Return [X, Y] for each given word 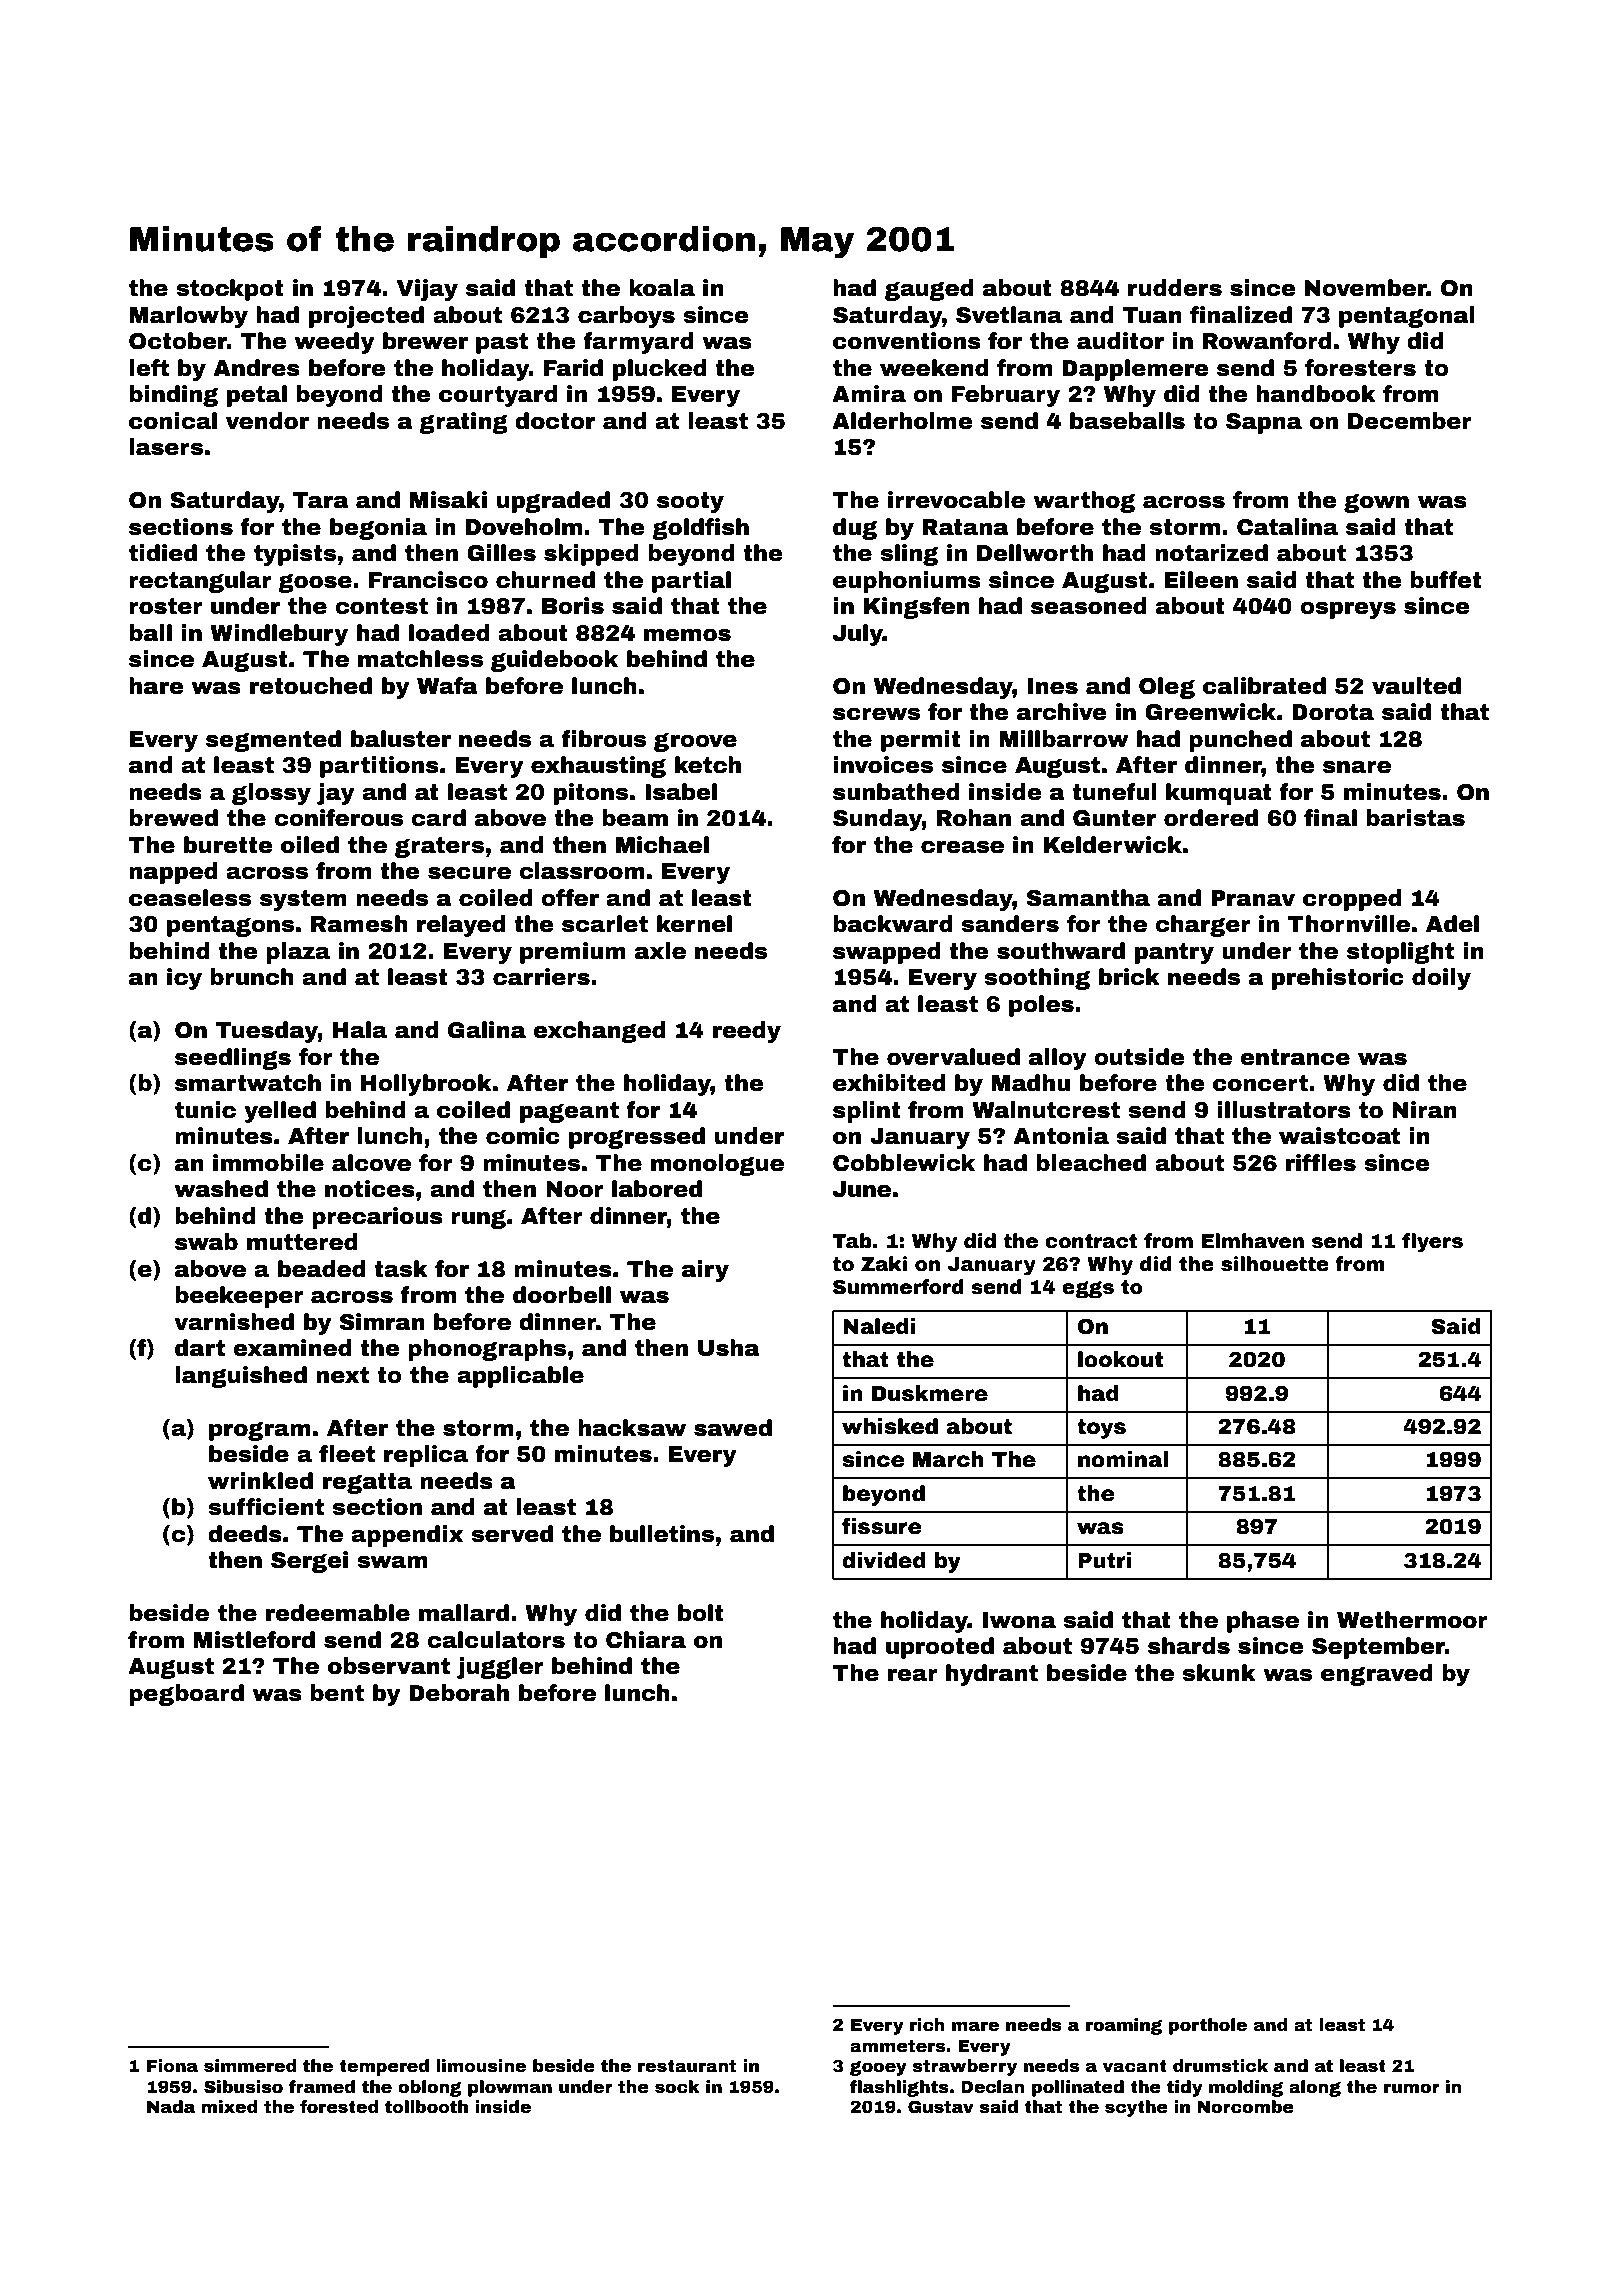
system [303, 900]
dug [855, 529]
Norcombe [1246, 2107]
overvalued [953, 1057]
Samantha [1088, 898]
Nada [171, 2107]
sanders [1010, 924]
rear [913, 1675]
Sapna [1264, 423]
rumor [1412, 2088]
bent [337, 1693]
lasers [166, 447]
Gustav [941, 2107]
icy [184, 979]
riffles [1321, 1163]
